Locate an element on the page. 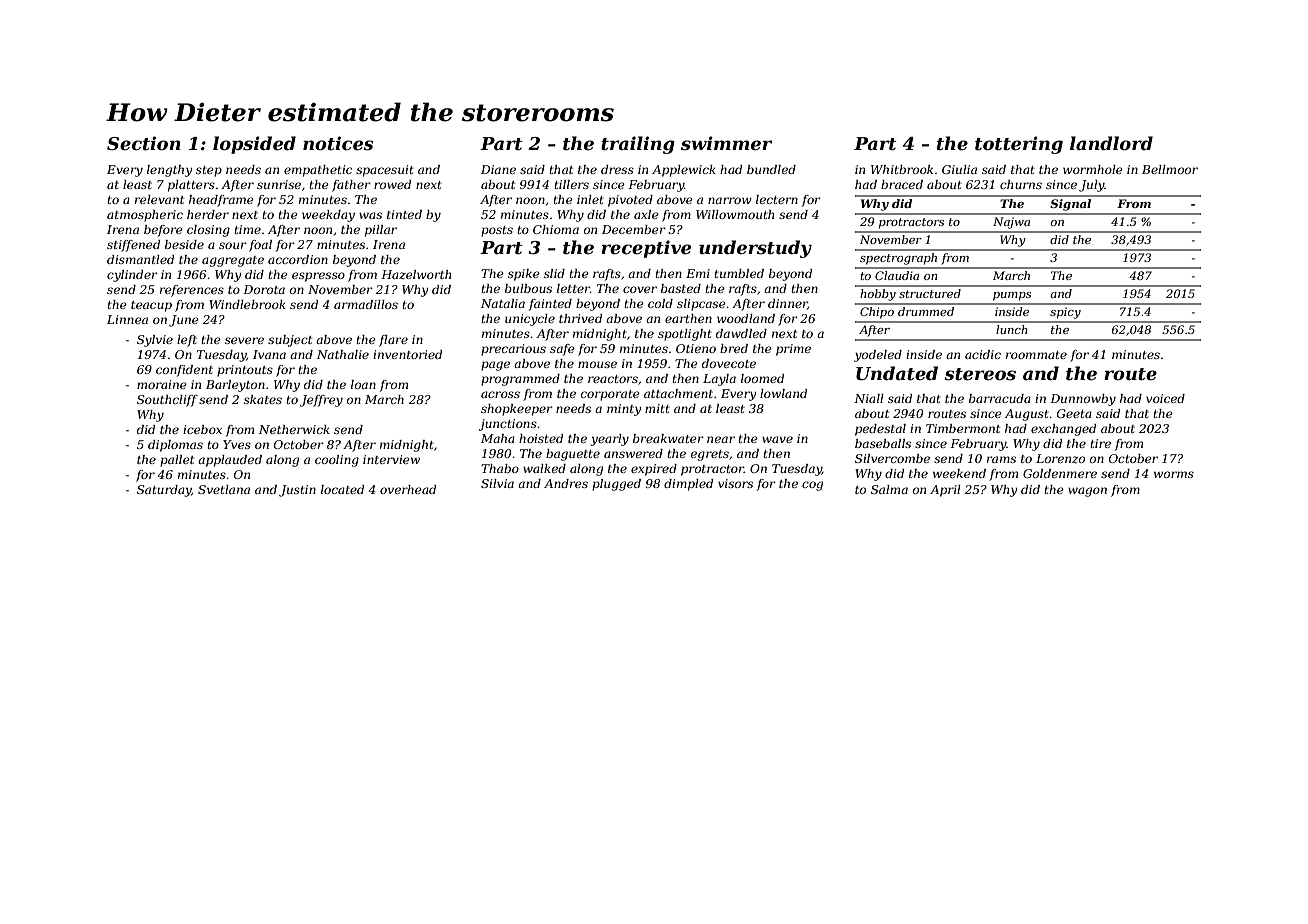  basted is located at coordinates (681, 288).
